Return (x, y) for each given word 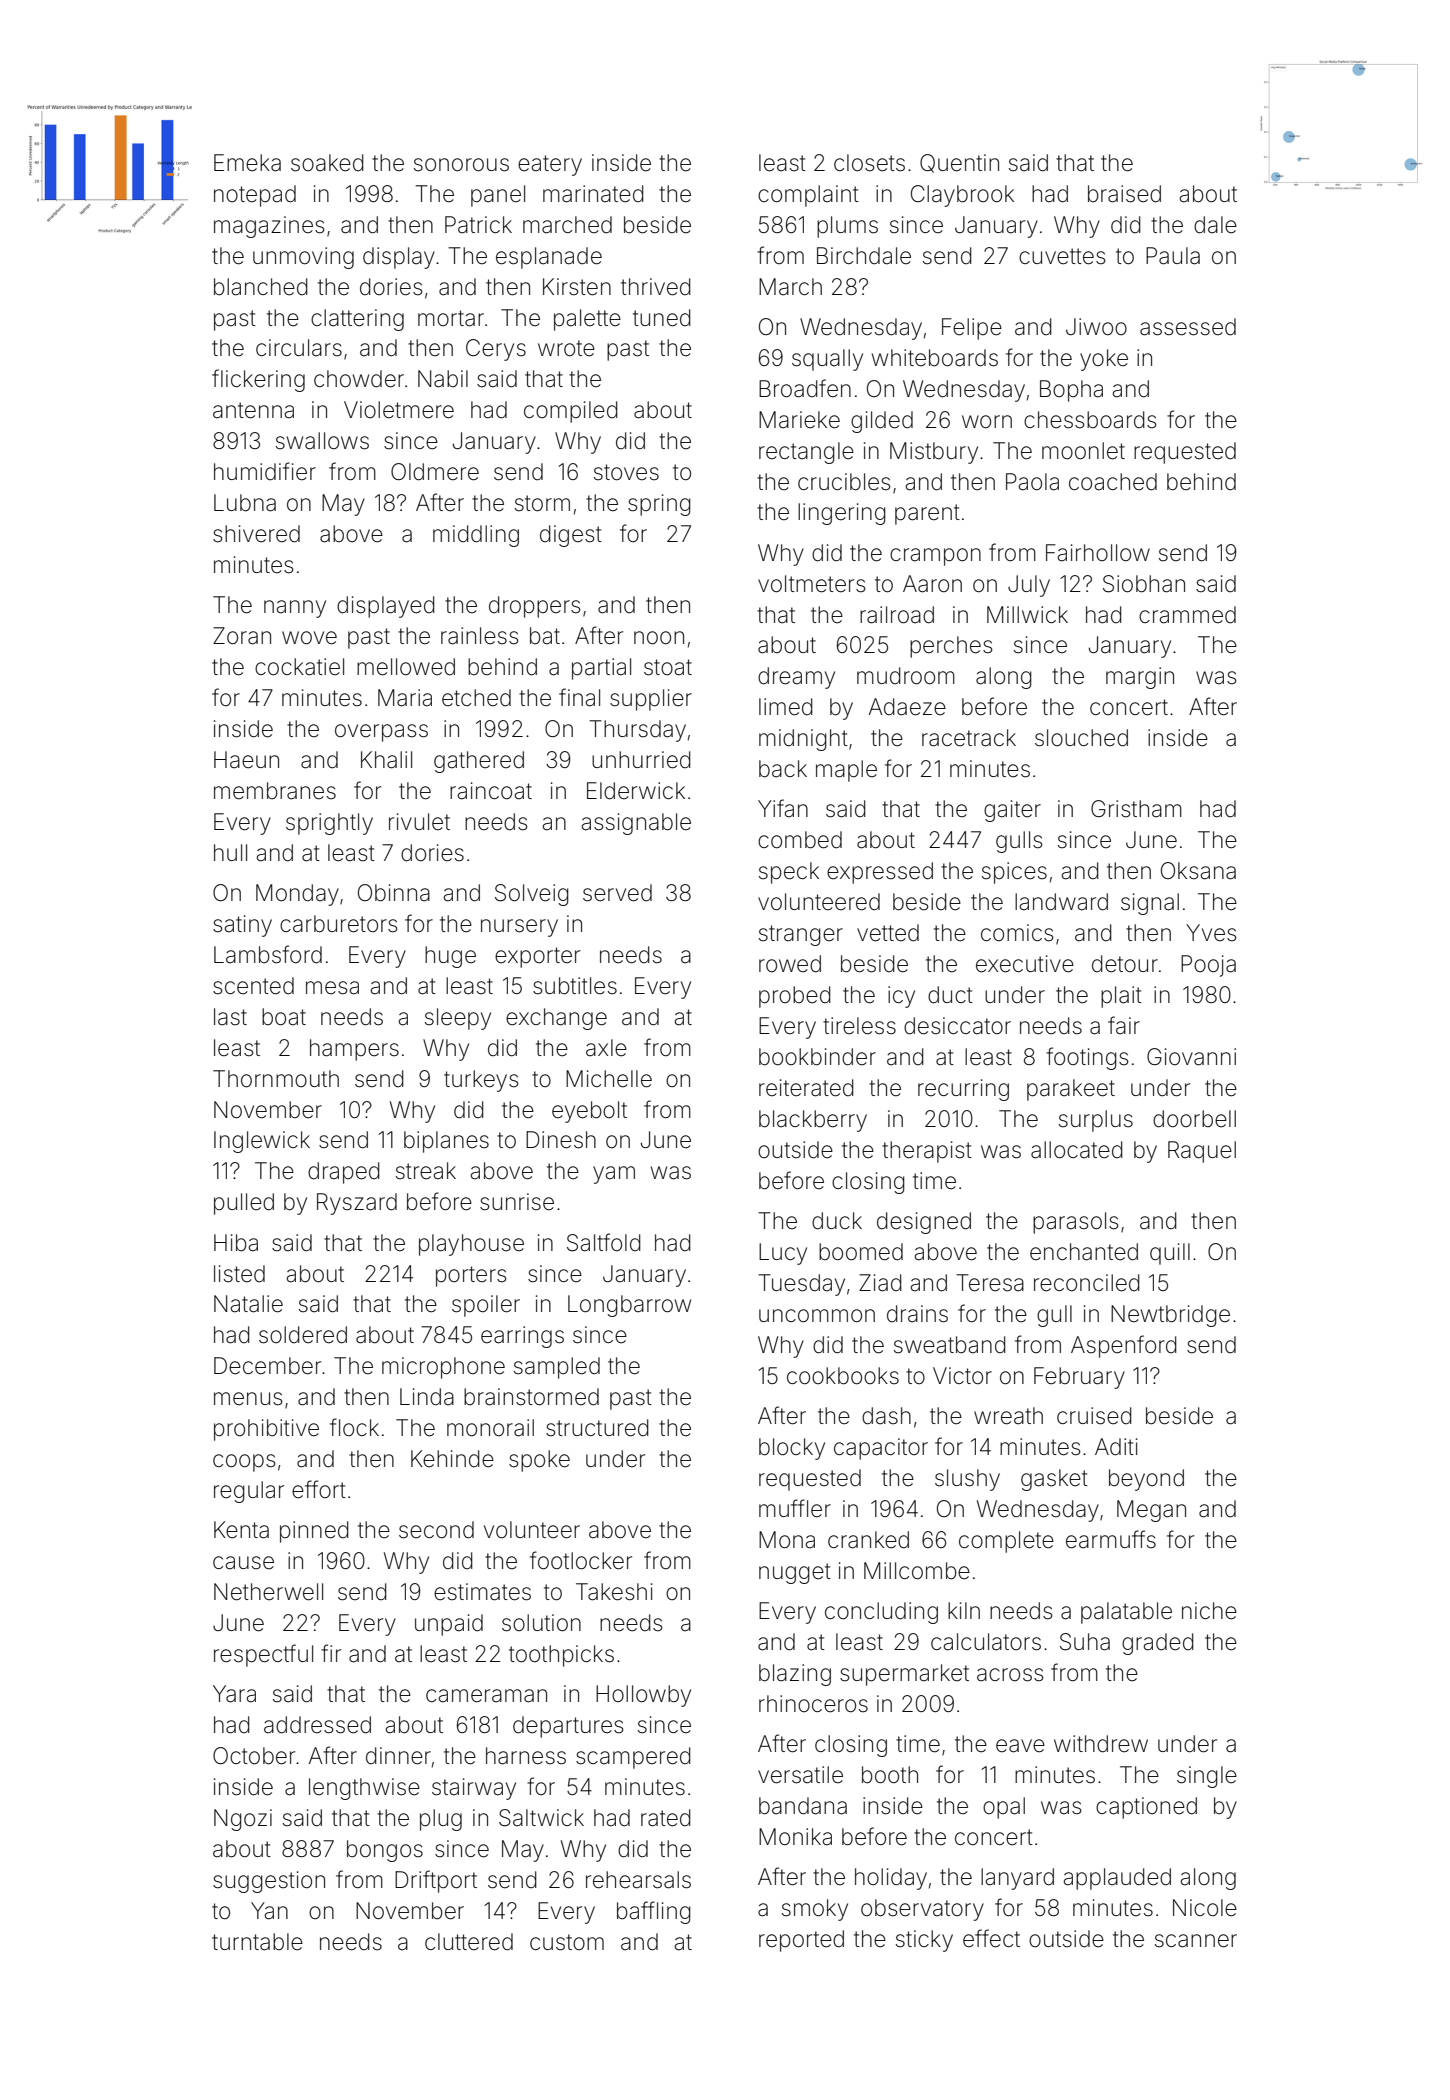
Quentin (959, 163)
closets (869, 163)
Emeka (247, 163)
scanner (1196, 1941)
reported (801, 1941)
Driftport (436, 1881)
